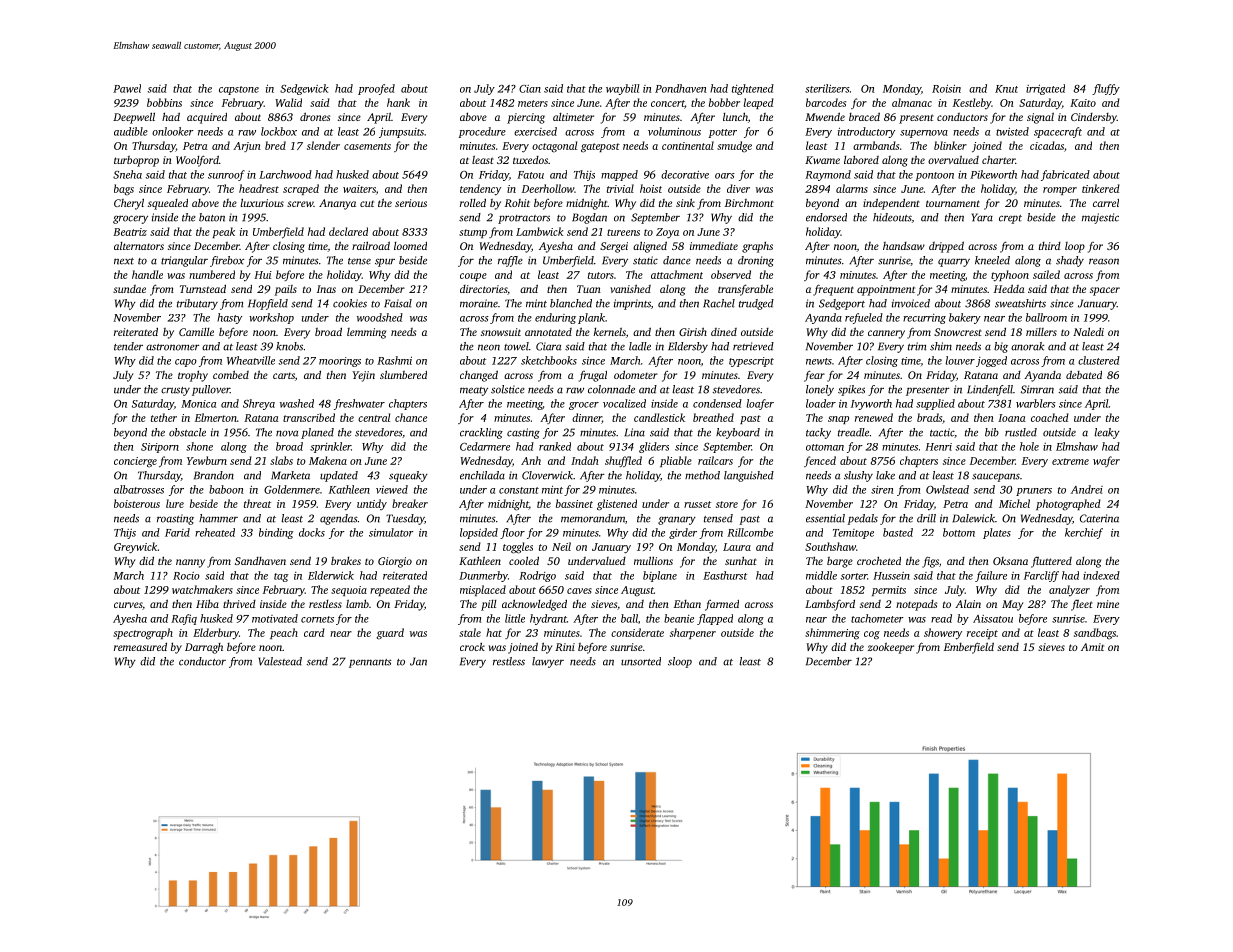 The width and height of the screenshot is (1233, 952). I want to click on debated, so click(1084, 374).
